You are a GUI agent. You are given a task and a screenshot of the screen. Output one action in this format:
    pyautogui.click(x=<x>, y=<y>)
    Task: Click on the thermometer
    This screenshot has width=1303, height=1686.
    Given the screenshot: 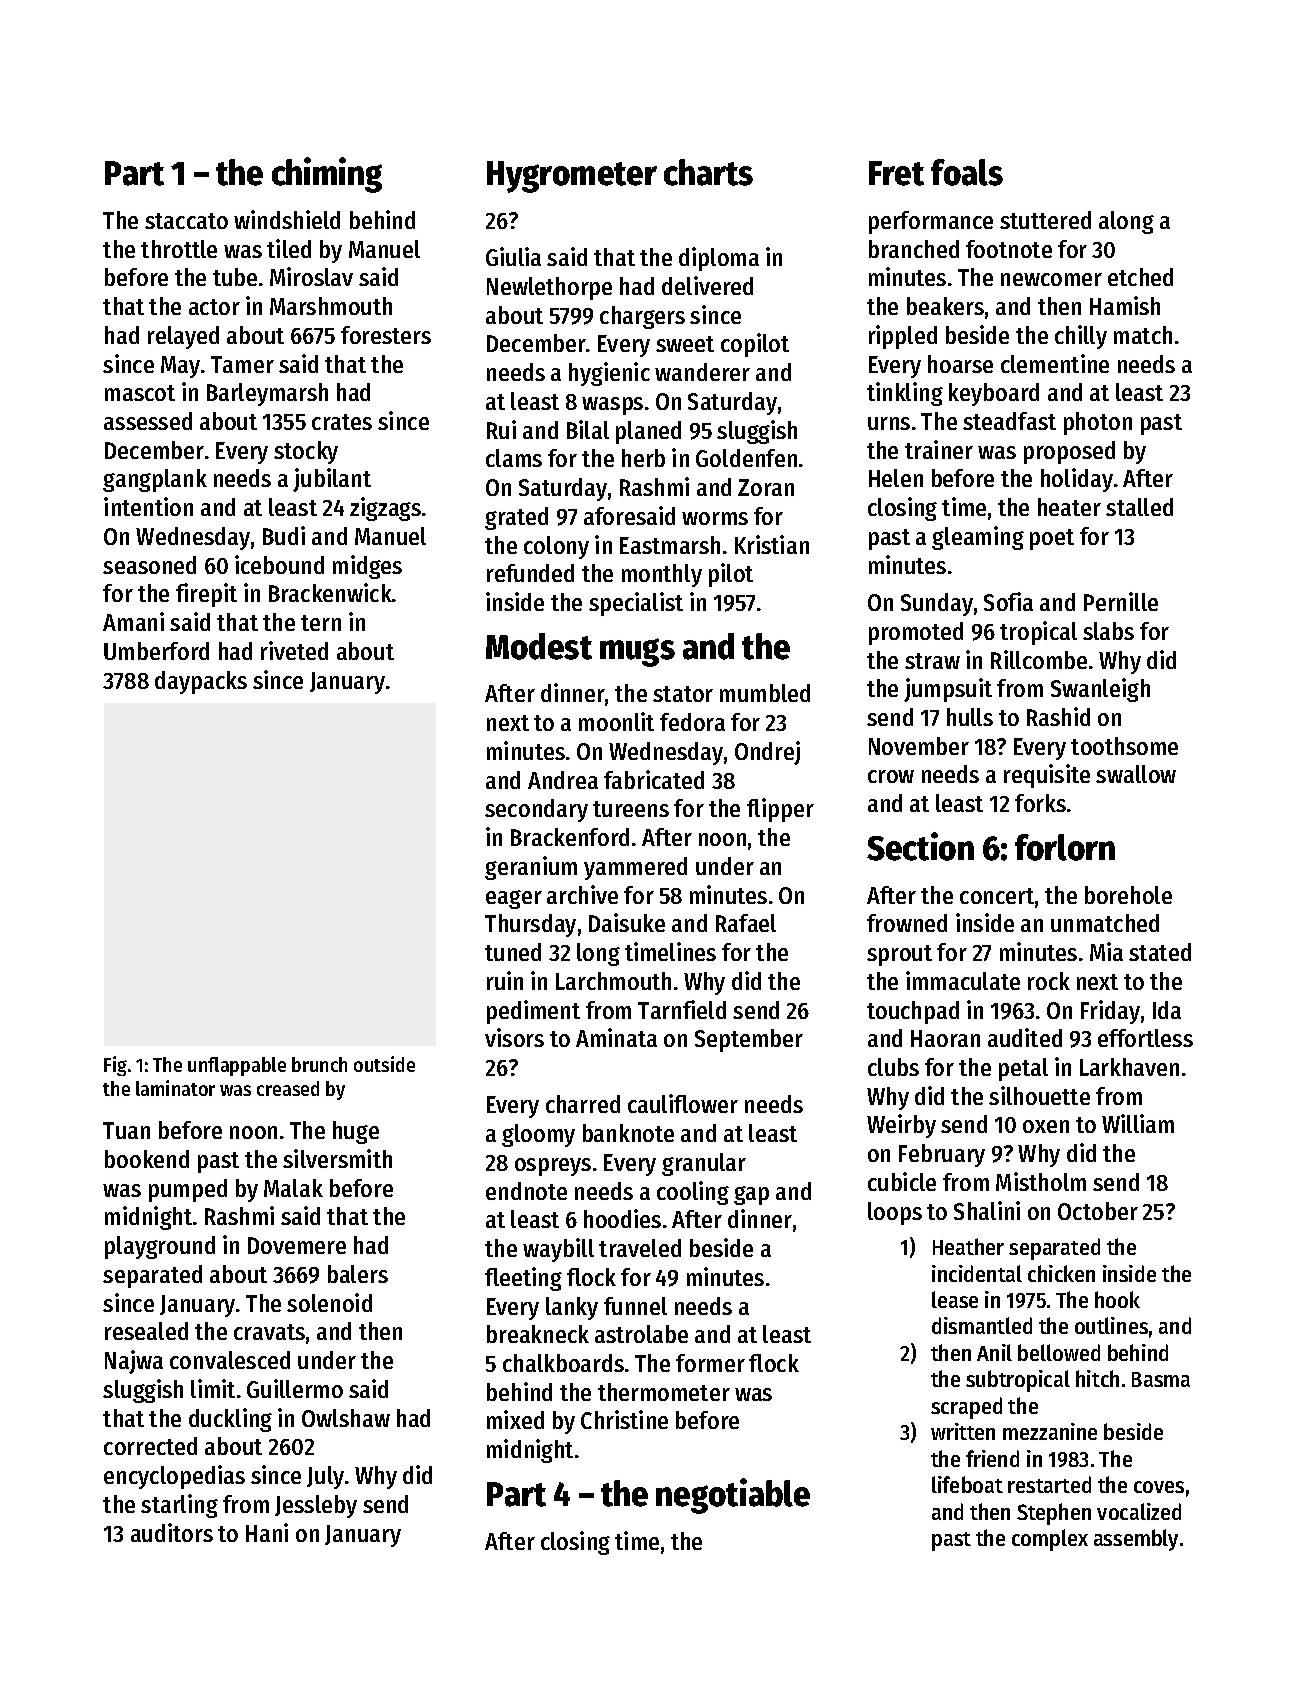 What is the action you would take?
    pyautogui.click(x=664, y=1392)
